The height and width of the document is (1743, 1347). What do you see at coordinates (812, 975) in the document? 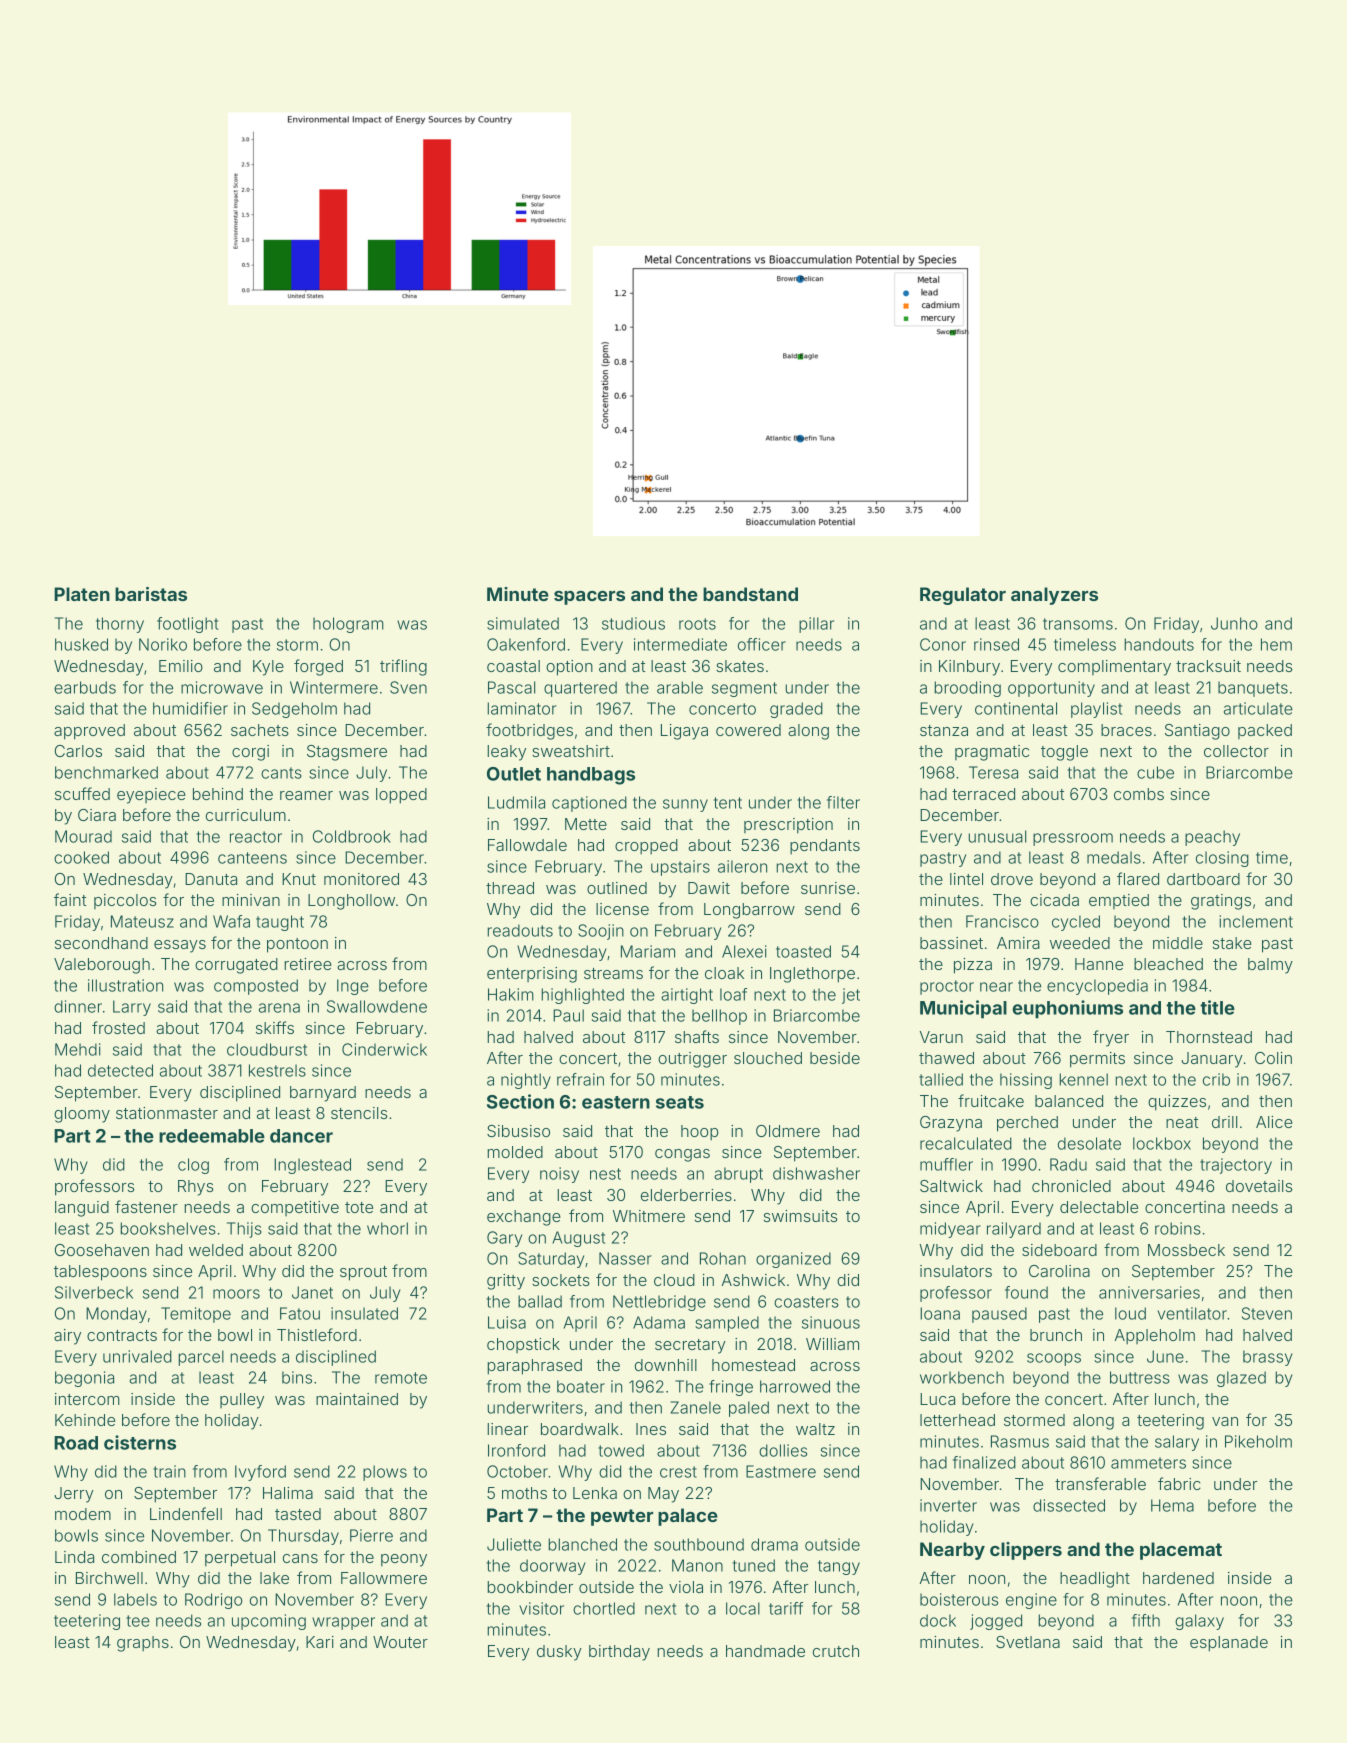
I see `Inglethorpe` at bounding box center [812, 975].
